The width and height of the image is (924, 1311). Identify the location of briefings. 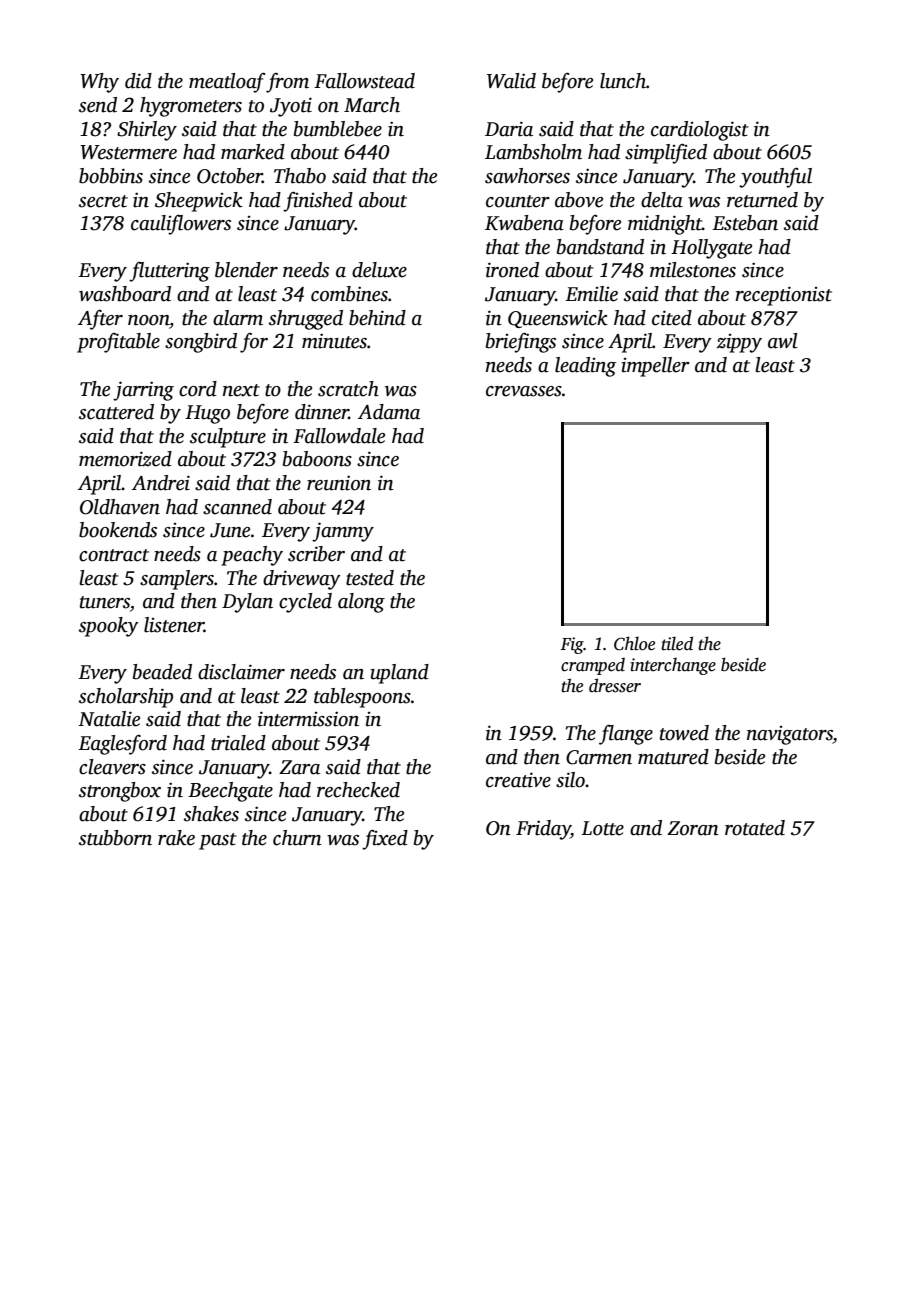
(521, 342).
